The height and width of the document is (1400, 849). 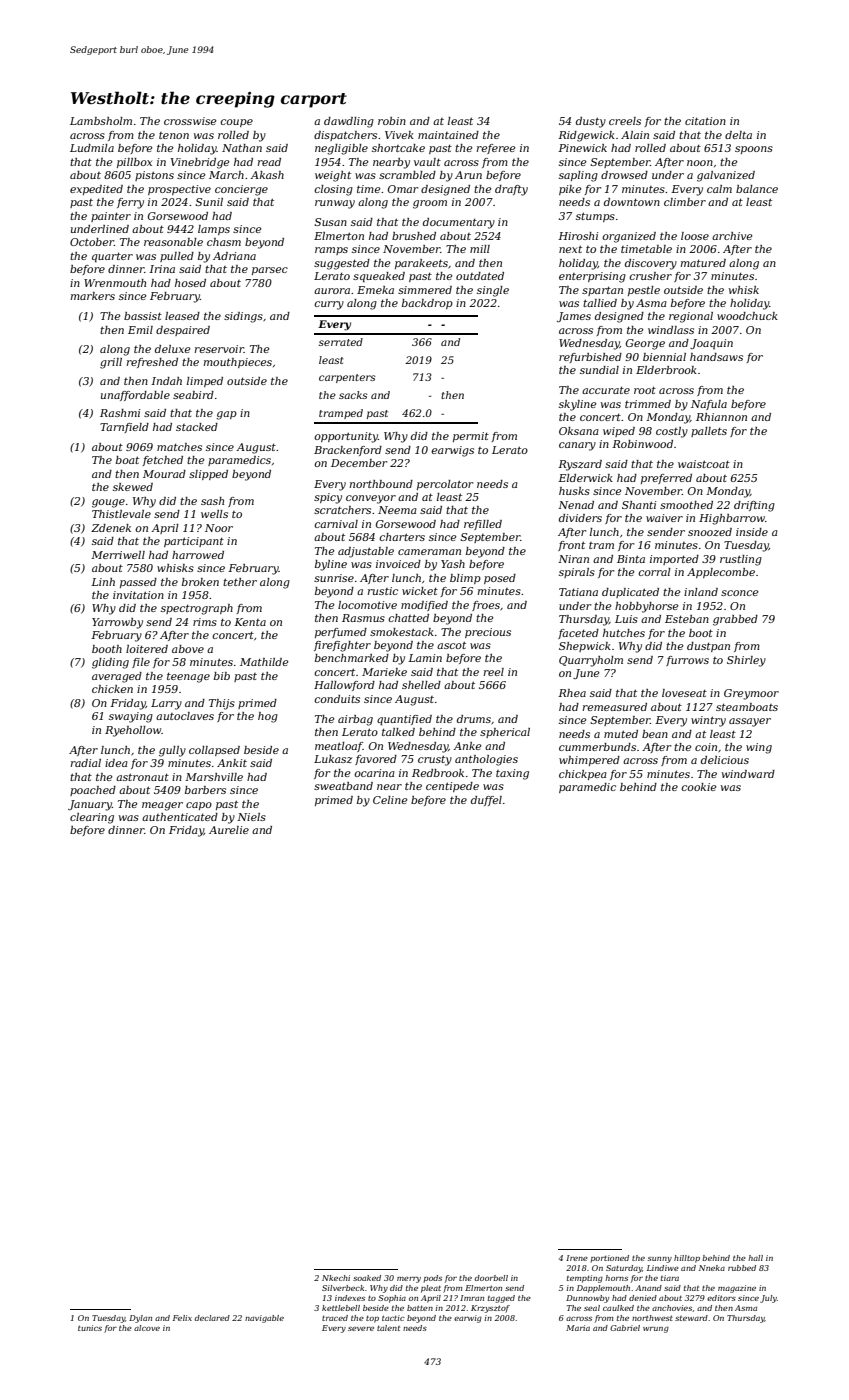 I want to click on slipped, so click(x=208, y=475).
